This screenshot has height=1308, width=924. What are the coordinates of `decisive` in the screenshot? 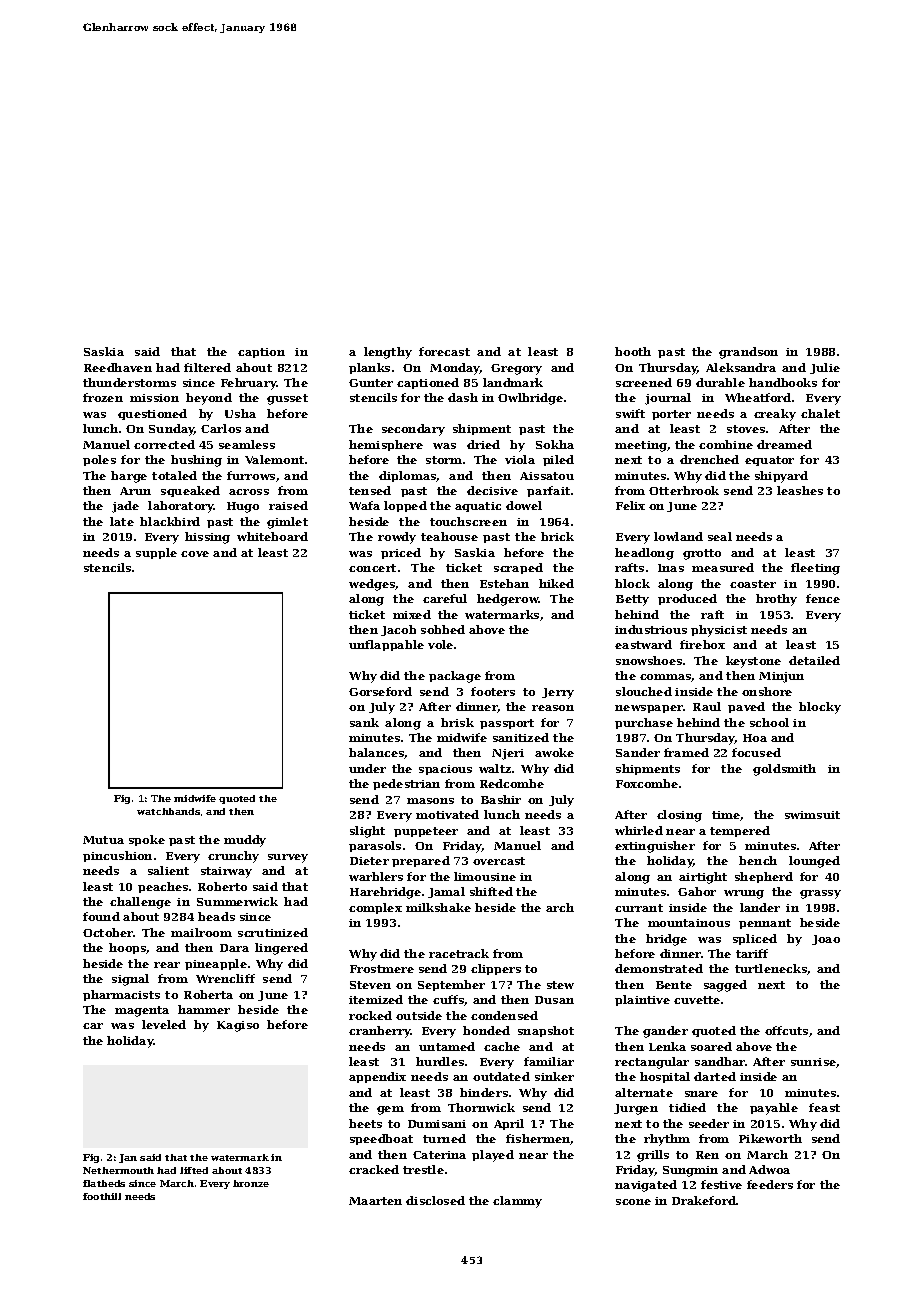 It's located at (492, 490).
